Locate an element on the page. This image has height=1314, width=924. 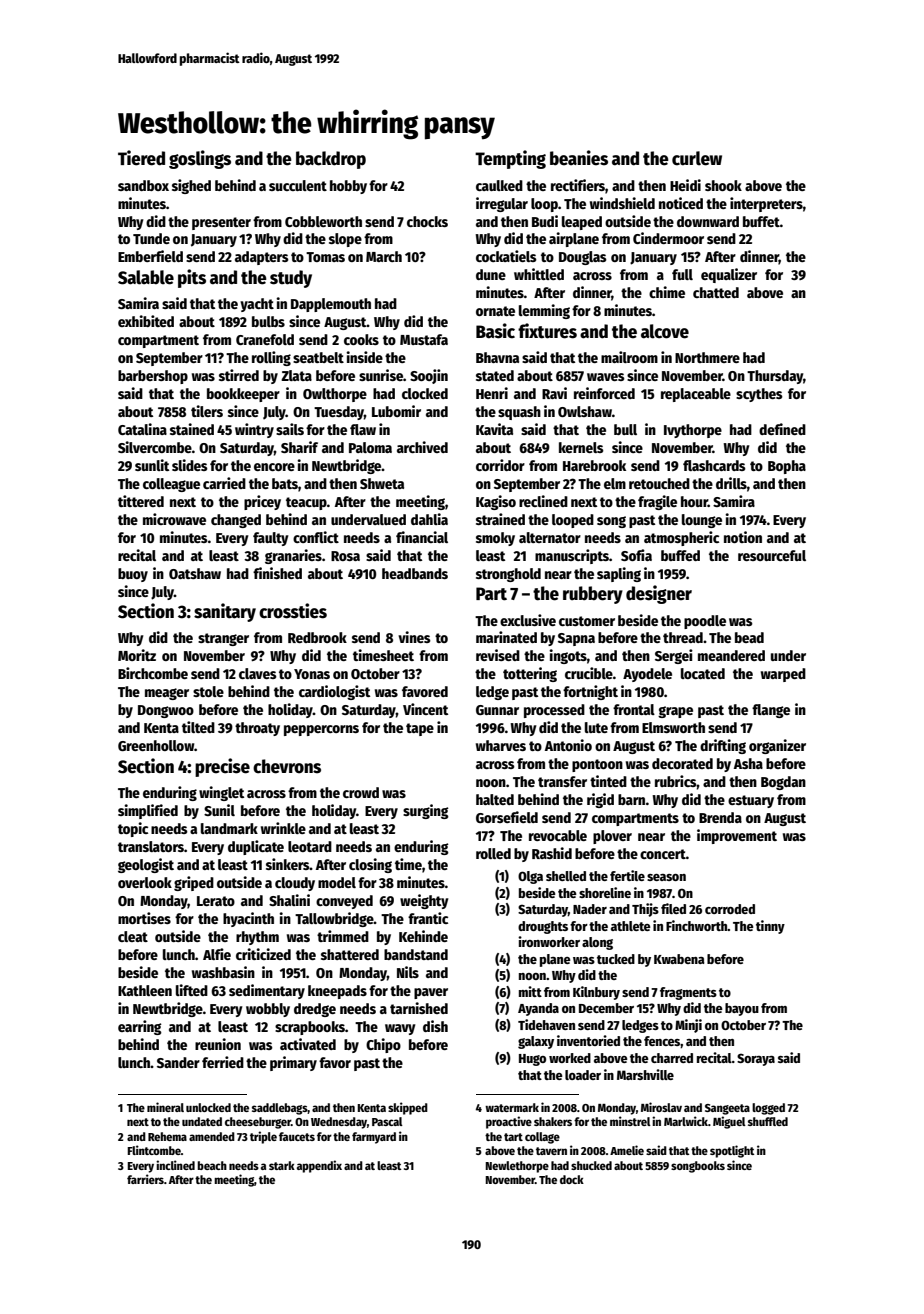
weighty is located at coordinates (424, 901).
